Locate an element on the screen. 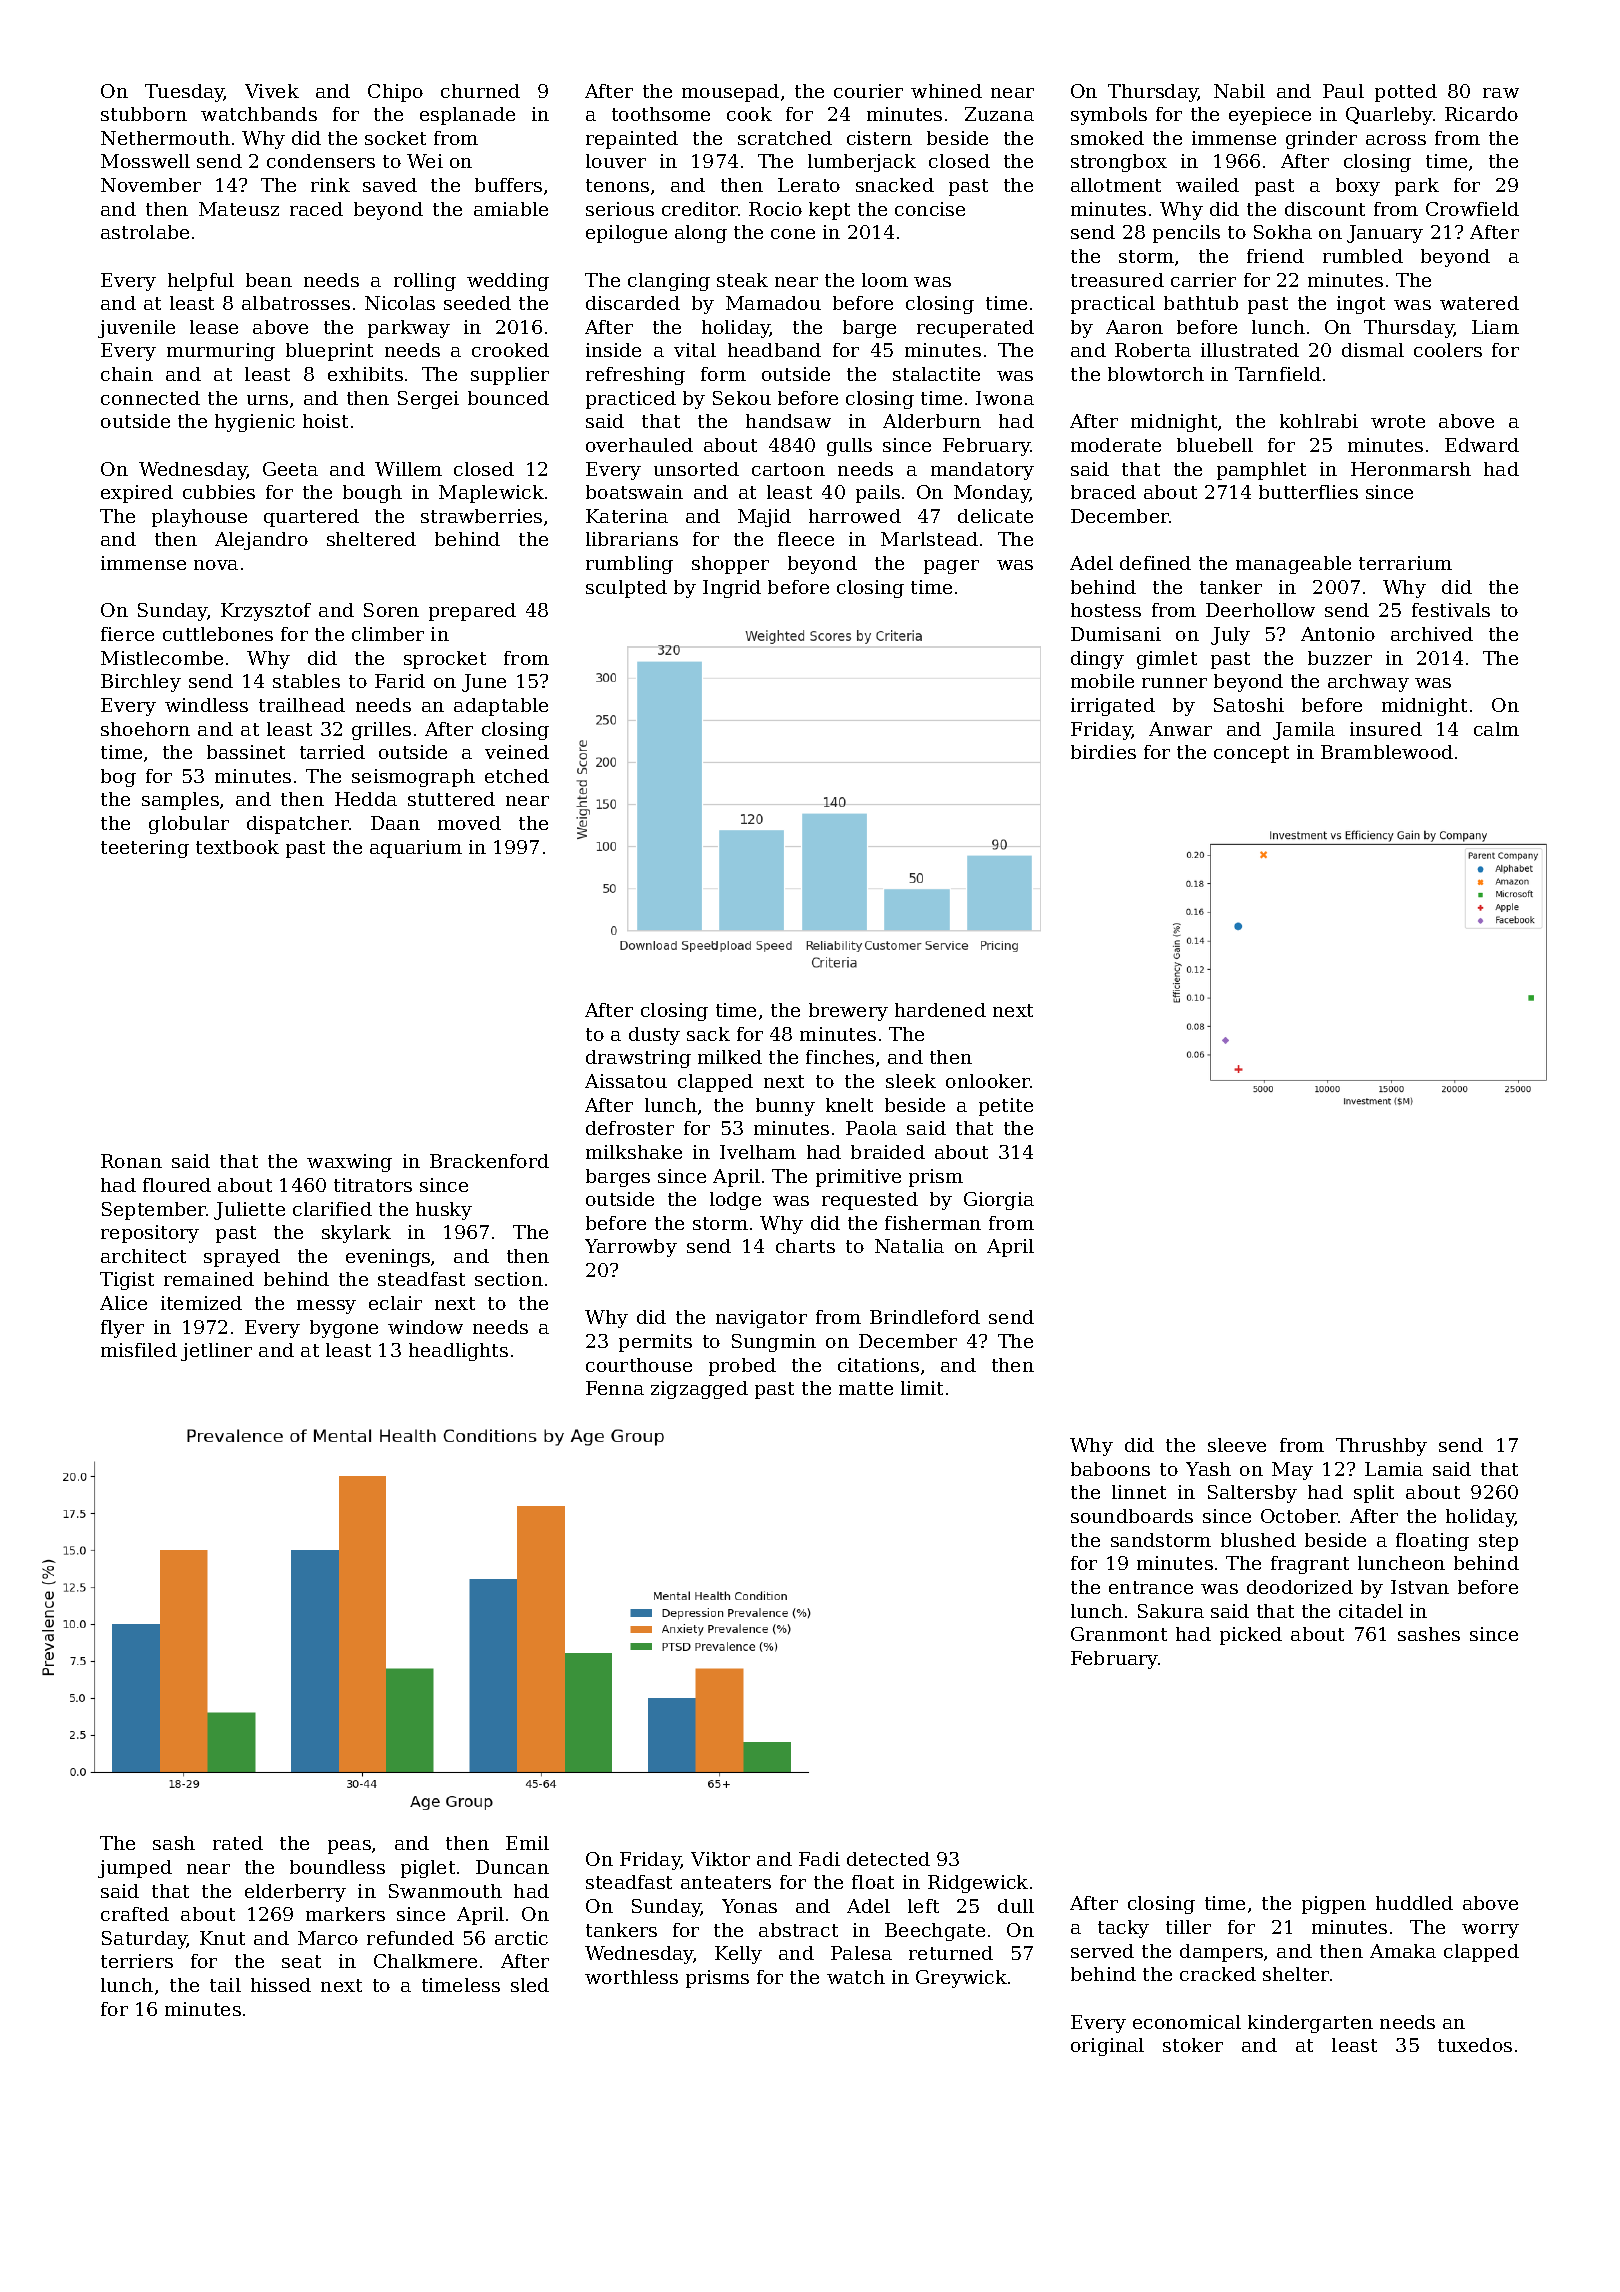 This screenshot has width=1620, height=2292. matte is located at coordinates (866, 1388).
